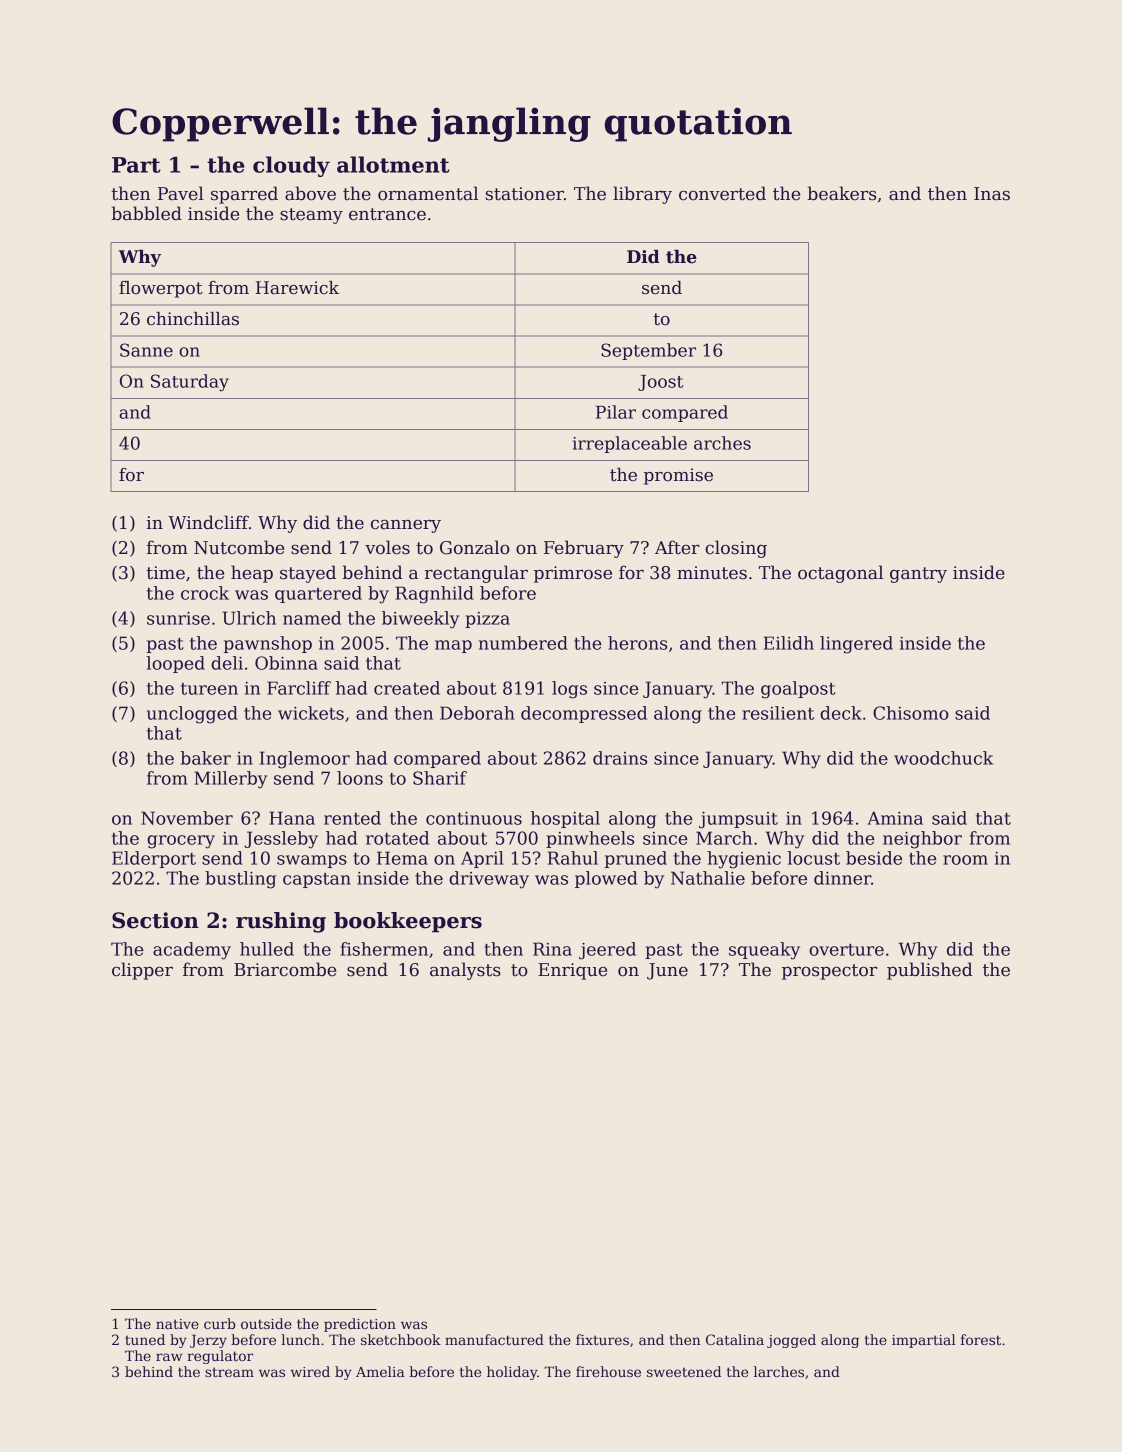 This image has width=1122, height=1452. I want to click on babbled, so click(146, 213).
